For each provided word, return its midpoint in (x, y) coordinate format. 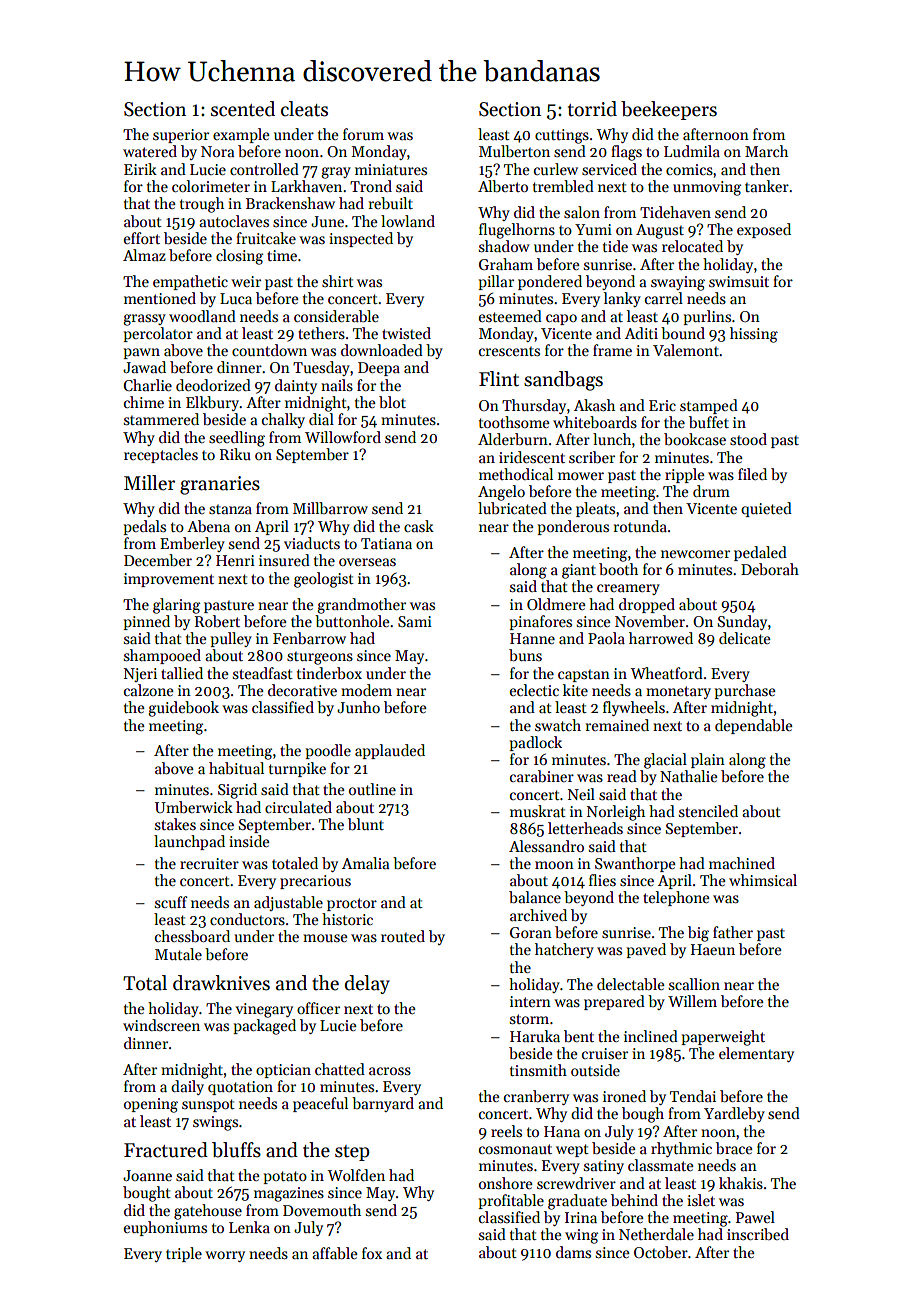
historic (347, 919)
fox (372, 1253)
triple (184, 1254)
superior (181, 136)
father (733, 932)
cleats (304, 109)
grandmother (361, 606)
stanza (230, 509)
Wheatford (666, 673)
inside (249, 841)
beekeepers (669, 110)
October (661, 1252)
